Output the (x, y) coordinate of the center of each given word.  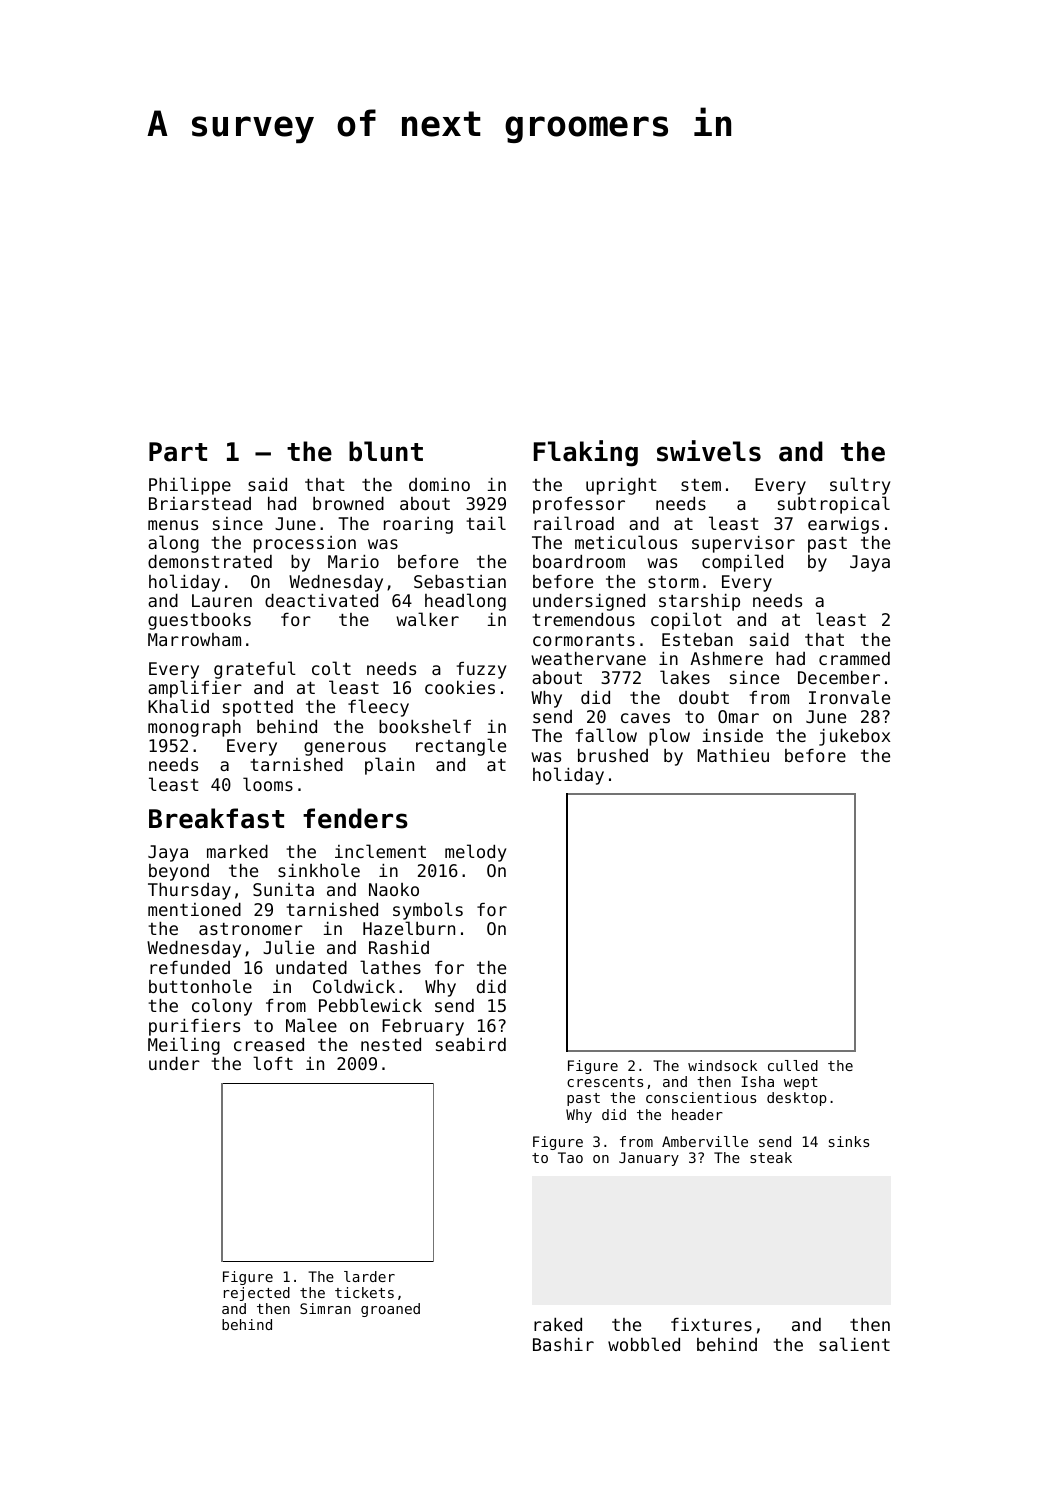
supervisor (743, 544)
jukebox (854, 737)
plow (669, 737)
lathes (390, 967)
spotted (258, 708)
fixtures (711, 1324)
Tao (570, 1157)
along (173, 544)
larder (369, 1276)
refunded (190, 967)
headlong (465, 602)
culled (793, 1065)
